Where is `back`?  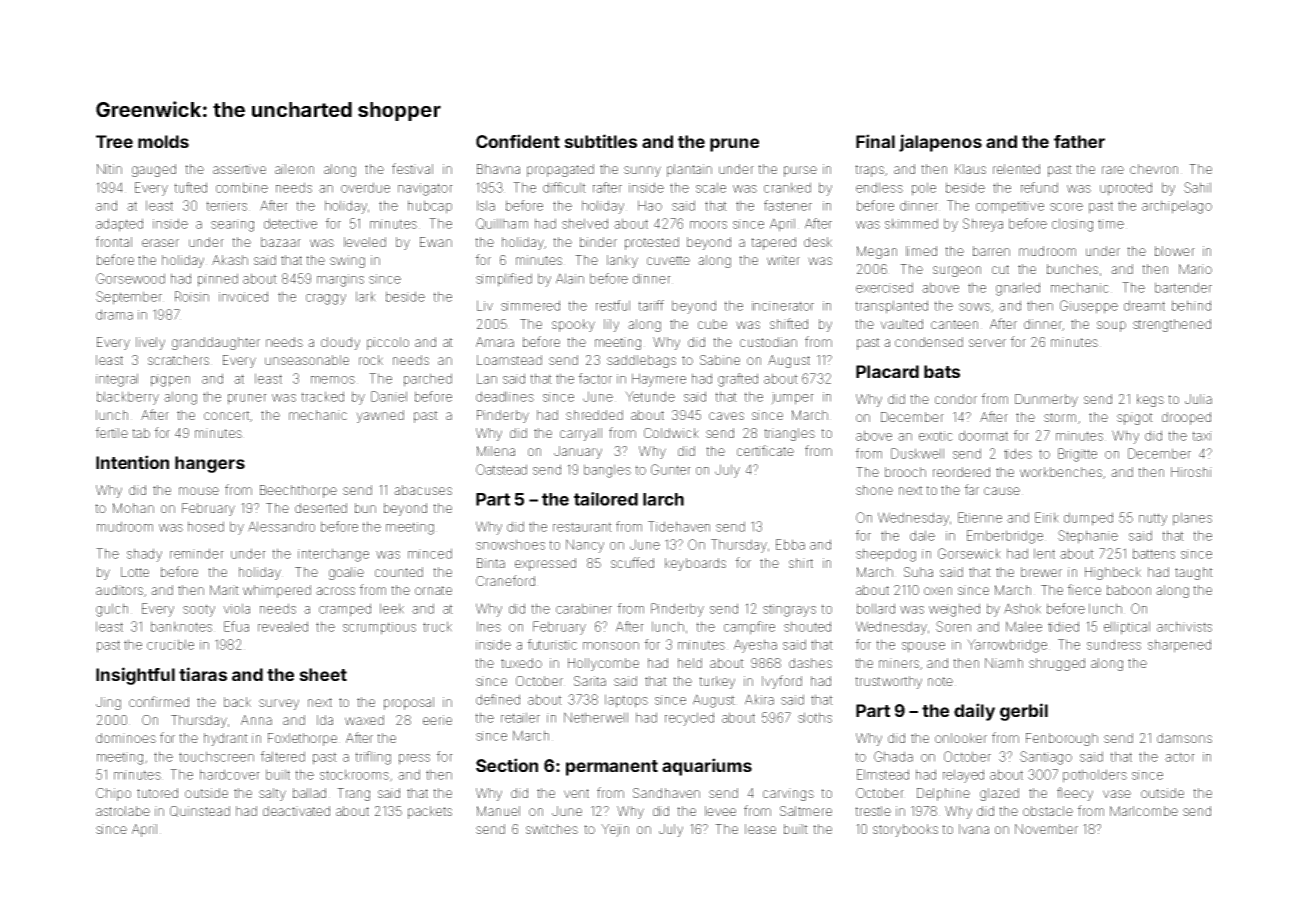
back is located at coordinates (237, 702).
